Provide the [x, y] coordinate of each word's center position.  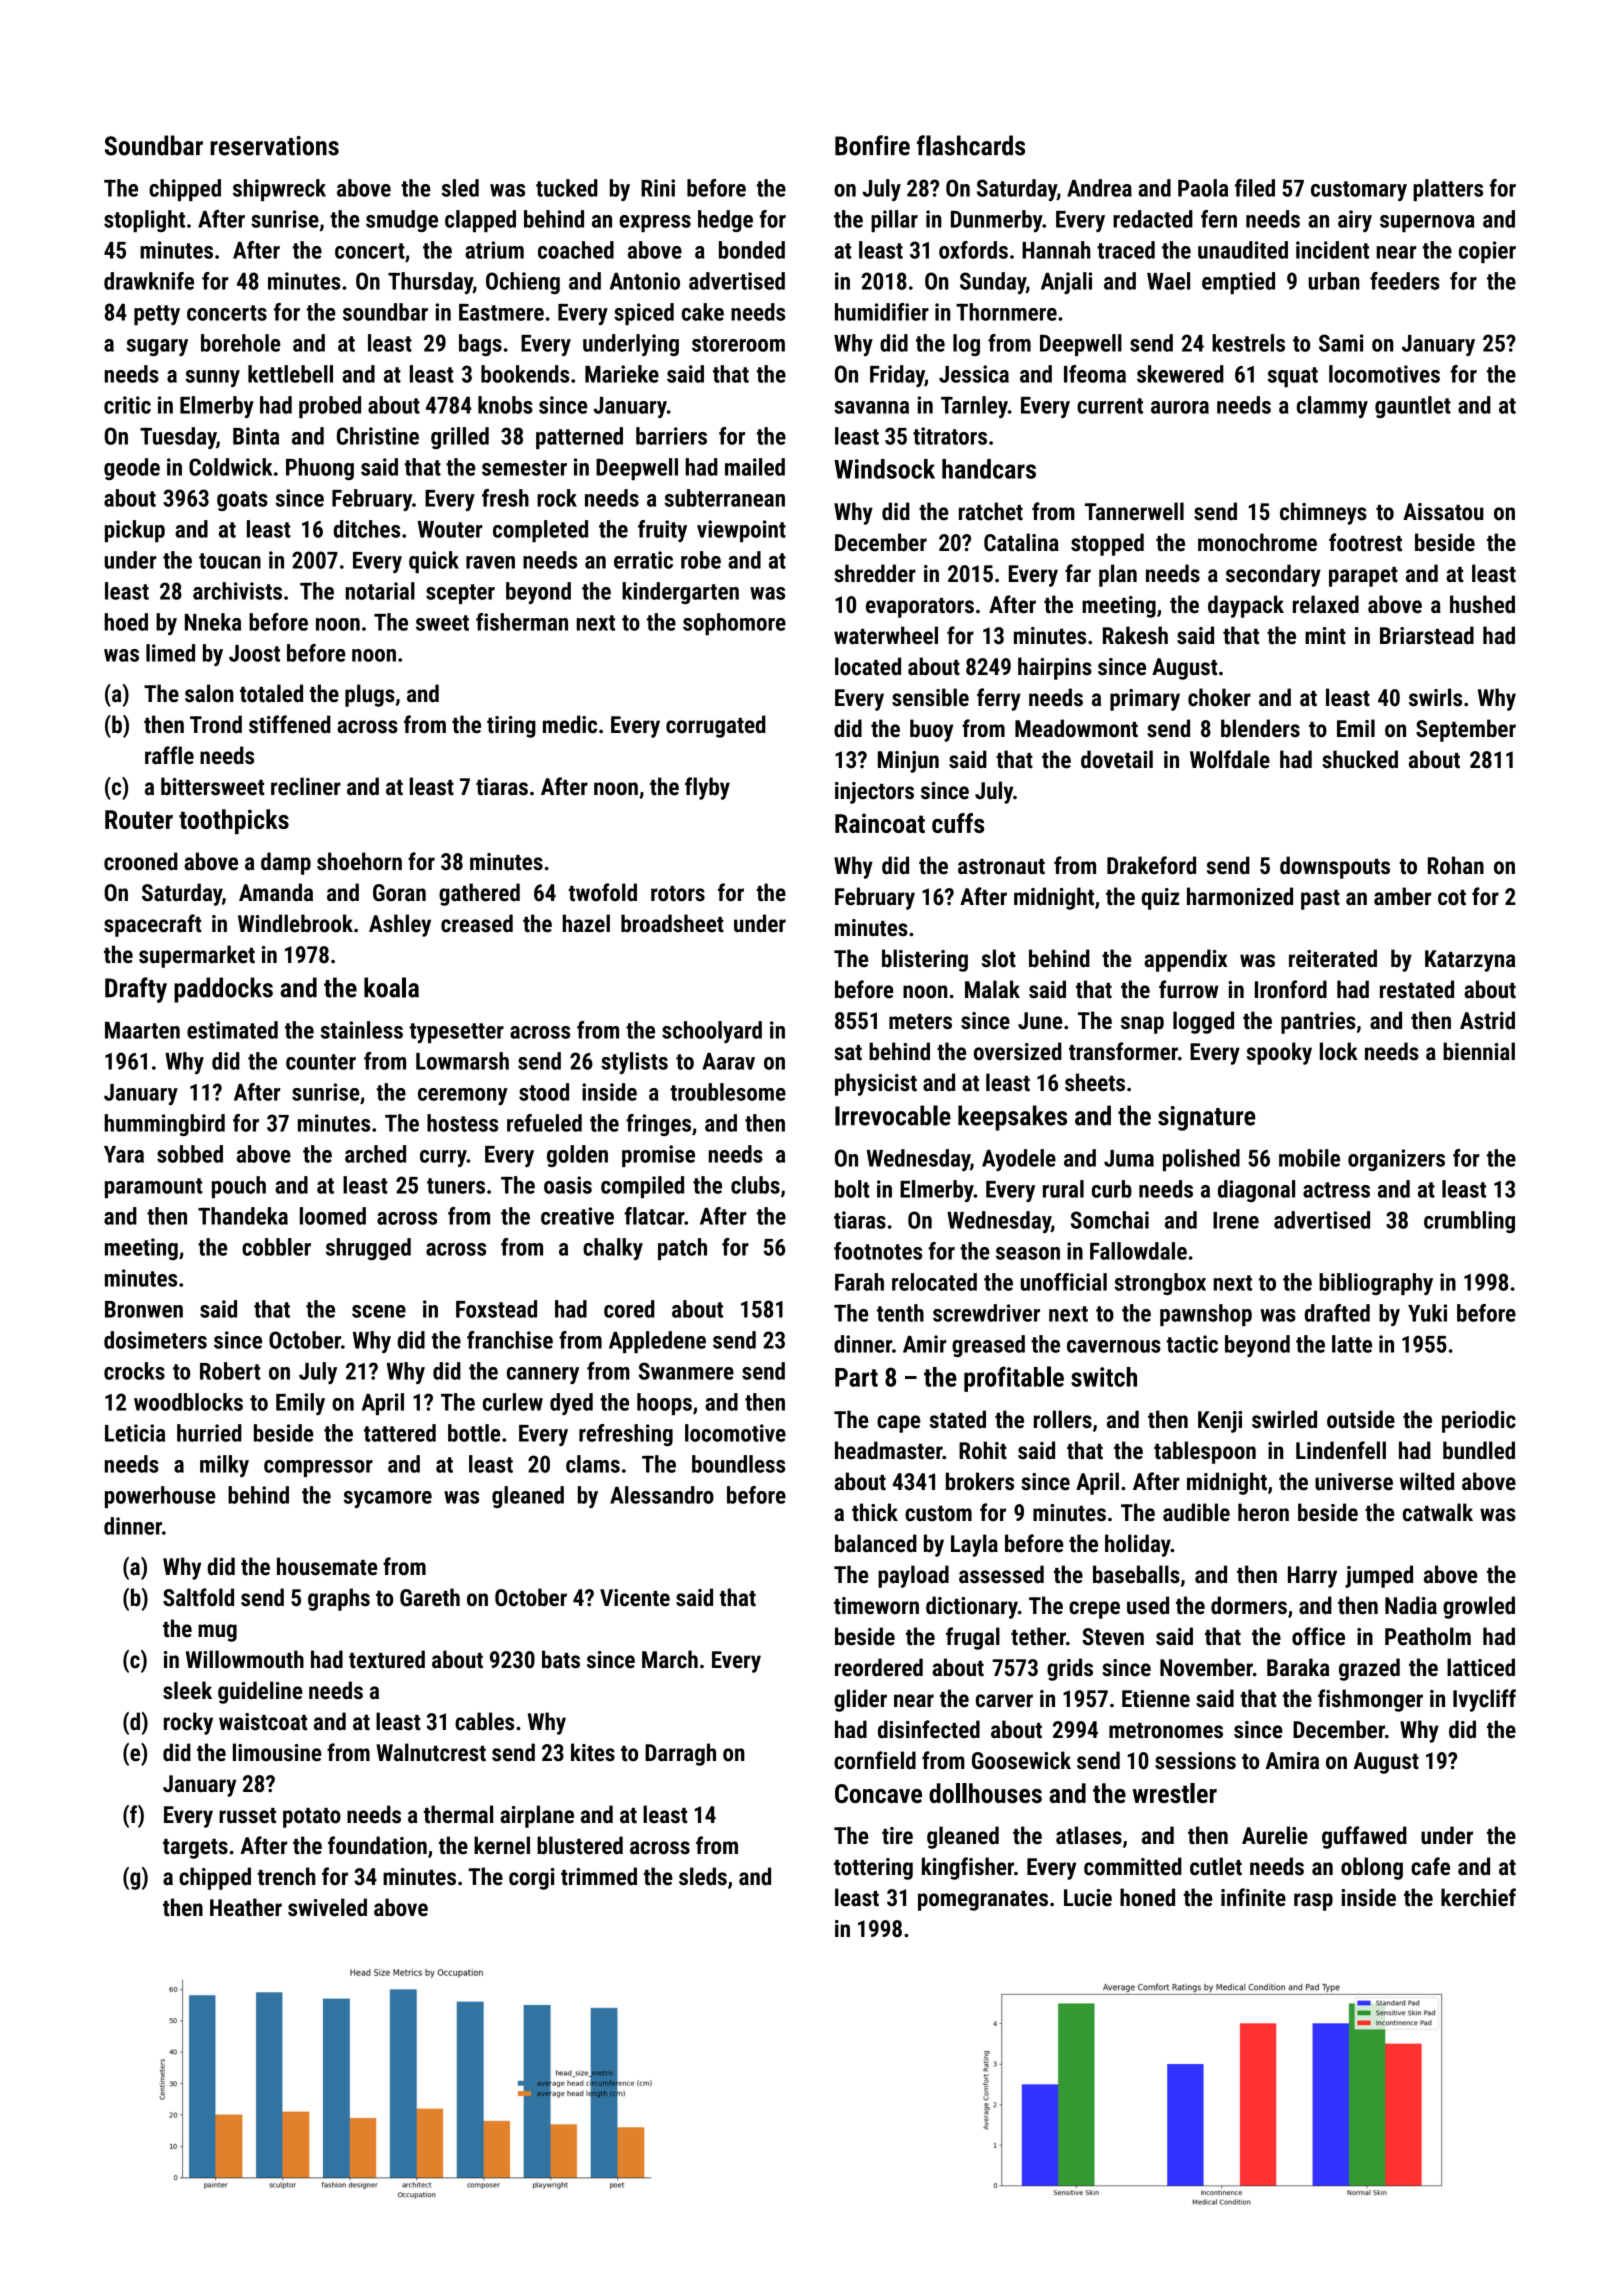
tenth [900, 1313]
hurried [209, 1433]
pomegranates [983, 1901]
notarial [380, 591]
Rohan [1456, 865]
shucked [1360, 759]
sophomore [734, 624]
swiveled [327, 1907]
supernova [1427, 223]
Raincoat [880, 823]
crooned [141, 861]
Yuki [1427, 1313]
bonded [752, 250]
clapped [480, 221]
